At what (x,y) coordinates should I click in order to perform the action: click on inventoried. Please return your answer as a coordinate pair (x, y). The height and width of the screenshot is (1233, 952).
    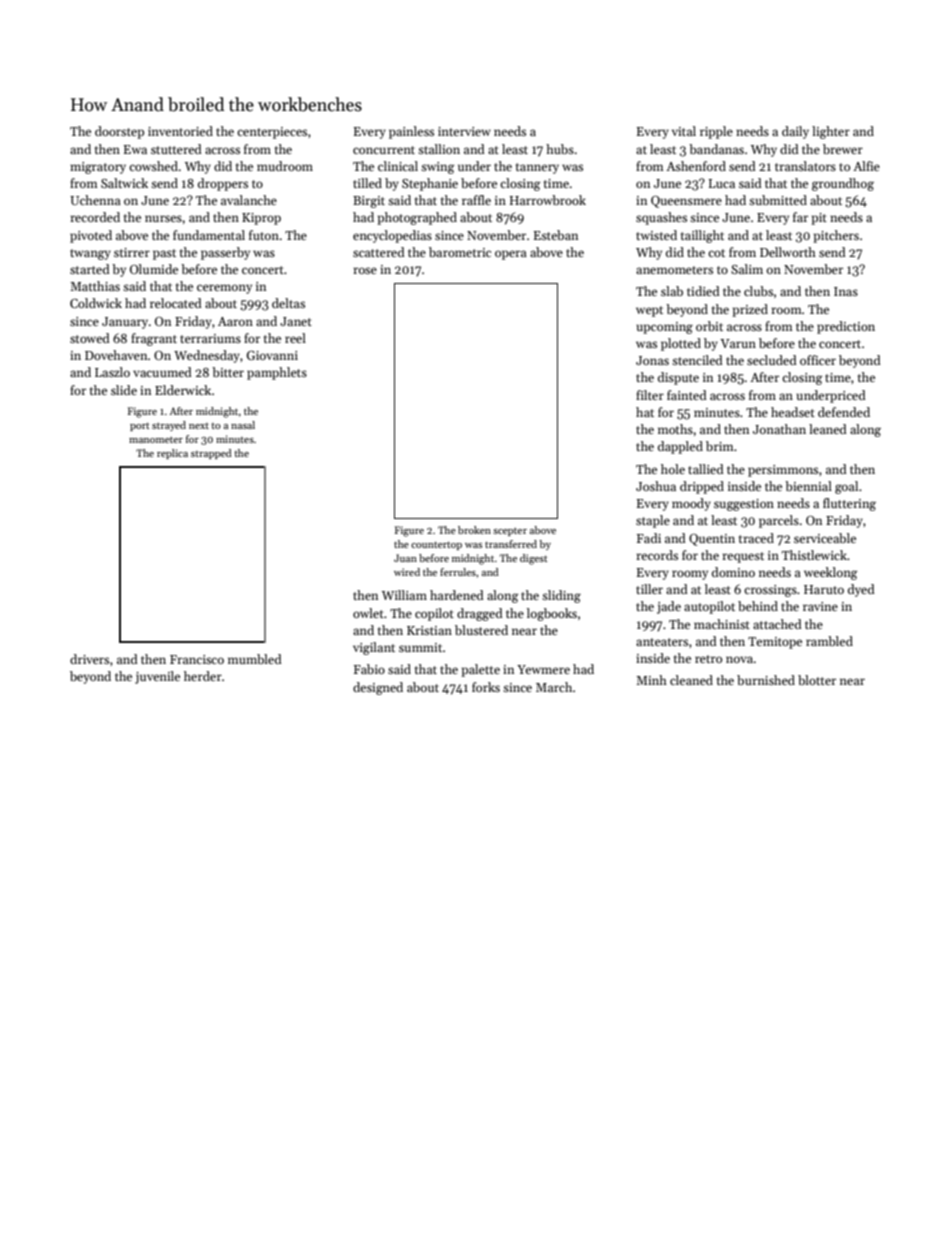
    Looking at the image, I should click on (180, 131).
